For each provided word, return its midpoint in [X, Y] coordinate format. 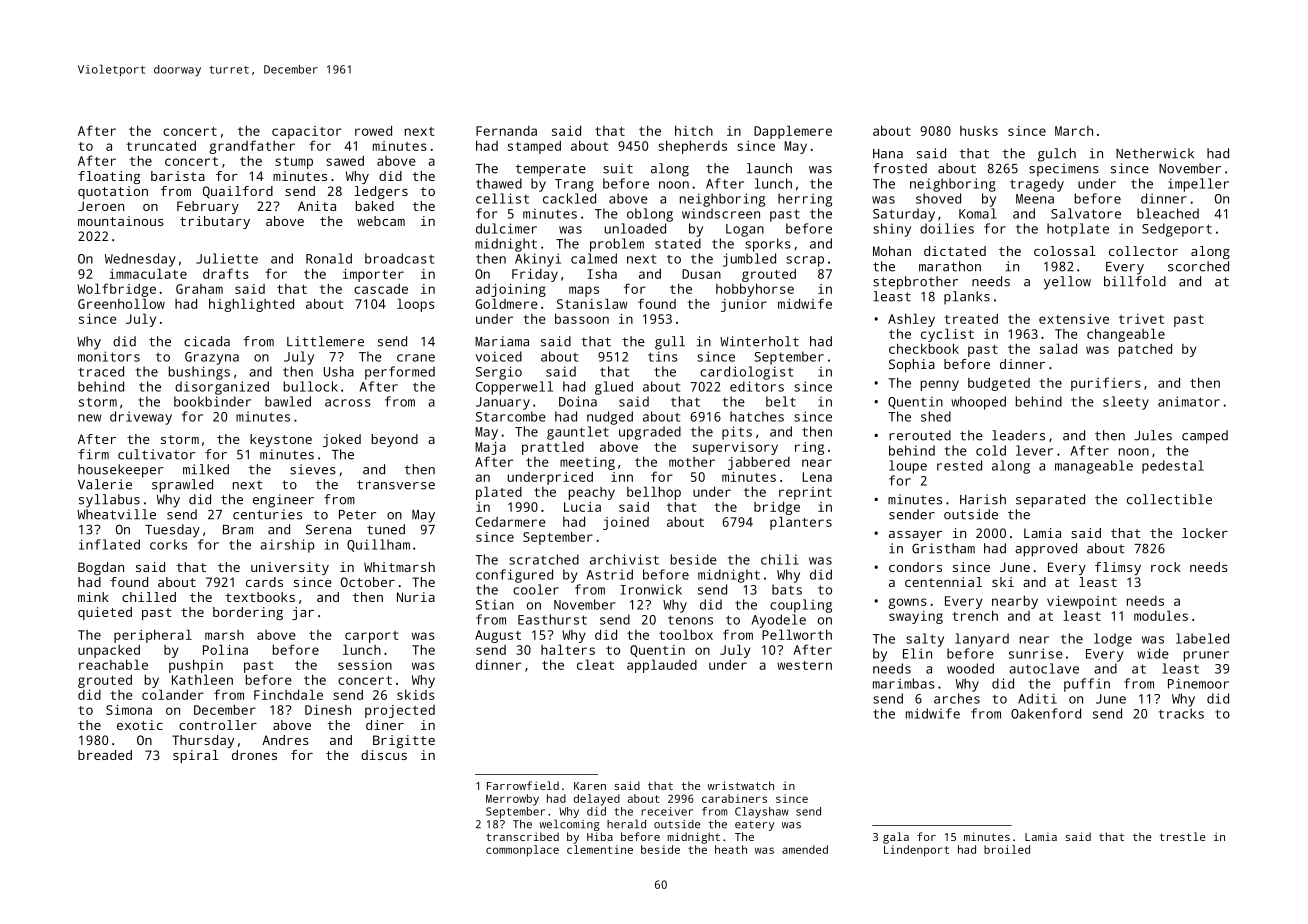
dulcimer [506, 228]
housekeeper [121, 471]
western [804, 665]
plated [499, 493]
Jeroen [101, 206]
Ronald [329, 258]
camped [1205, 437]
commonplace [522, 851]
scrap [805, 261]
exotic [140, 725]
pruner [1206, 656]
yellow [1067, 283]
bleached [1168, 213]
